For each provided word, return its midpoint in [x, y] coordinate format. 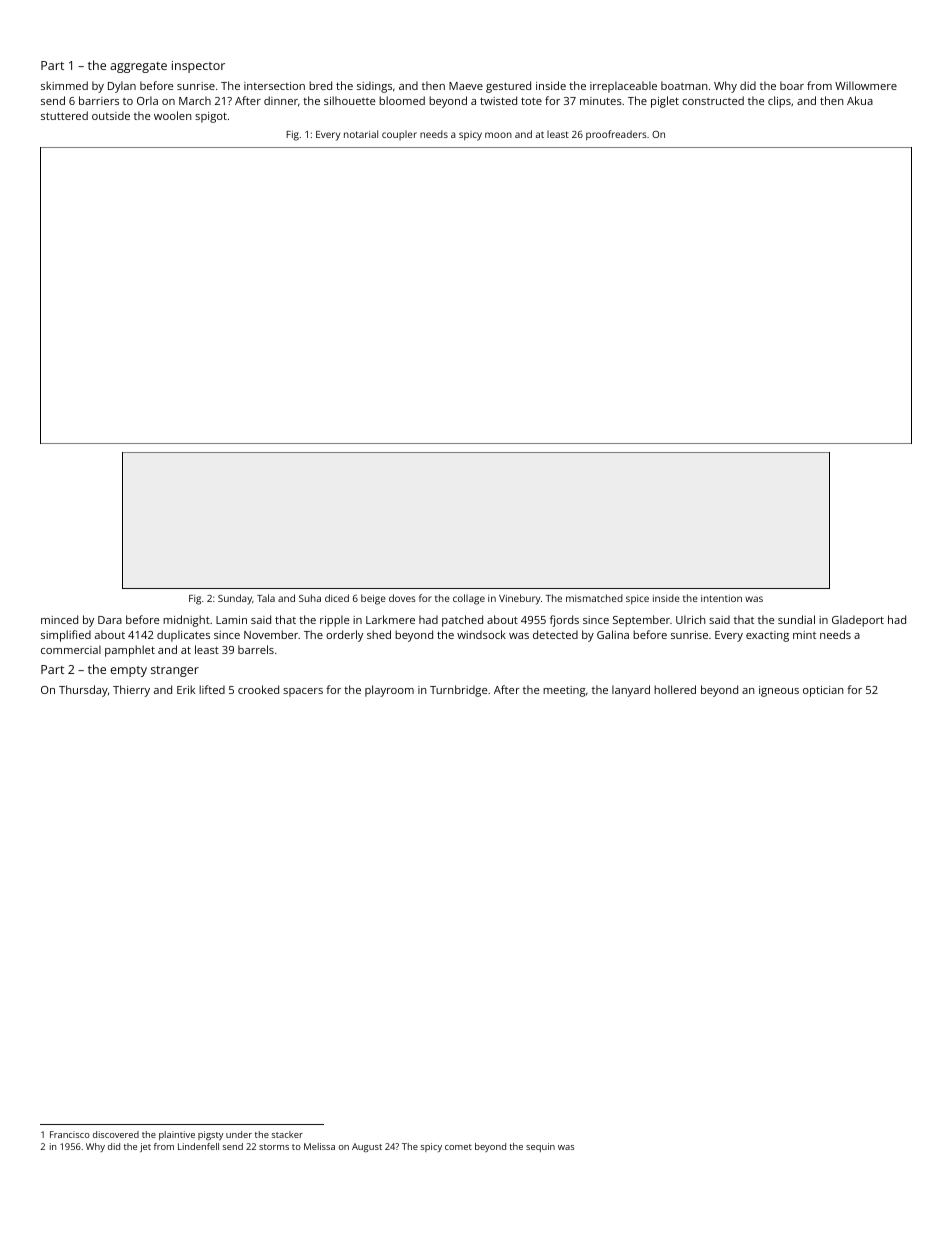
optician [823, 691]
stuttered [64, 115]
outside [111, 115]
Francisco [70, 1134]
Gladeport [858, 621]
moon [498, 135]
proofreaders [616, 135]
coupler [399, 135]
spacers [303, 692]
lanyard [631, 691]
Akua [860, 100]
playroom [389, 691]
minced [59, 619]
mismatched [594, 598]
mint [804, 635]
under [239, 1134]
